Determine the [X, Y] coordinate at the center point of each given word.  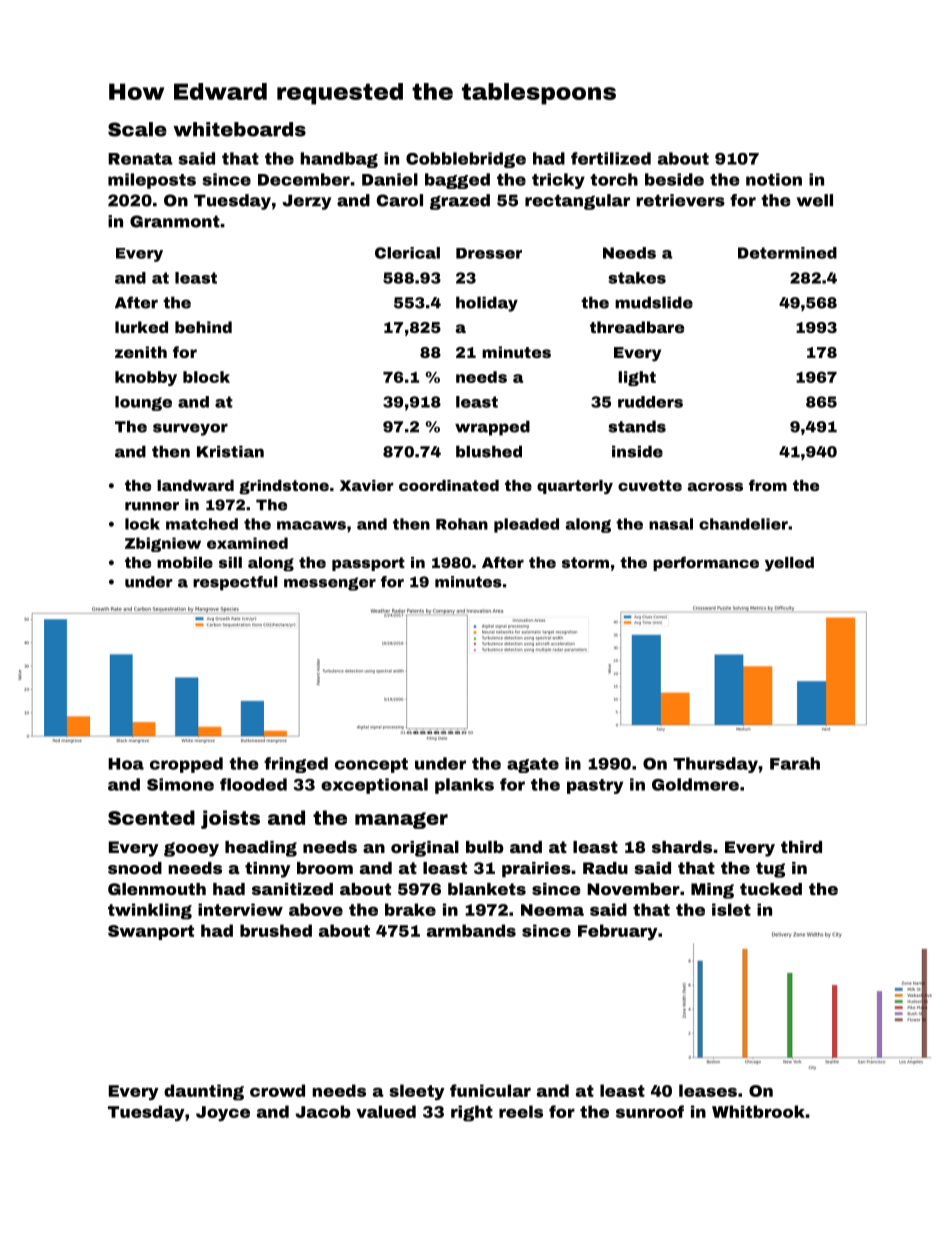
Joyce [223, 1113]
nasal [671, 524]
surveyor [190, 429]
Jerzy [306, 202]
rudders [650, 402]
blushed [489, 451]
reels [521, 1111]
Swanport [151, 932]
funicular [490, 1090]
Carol [400, 200]
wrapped [492, 428]
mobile [185, 562]
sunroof [650, 1111]
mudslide [654, 302]
